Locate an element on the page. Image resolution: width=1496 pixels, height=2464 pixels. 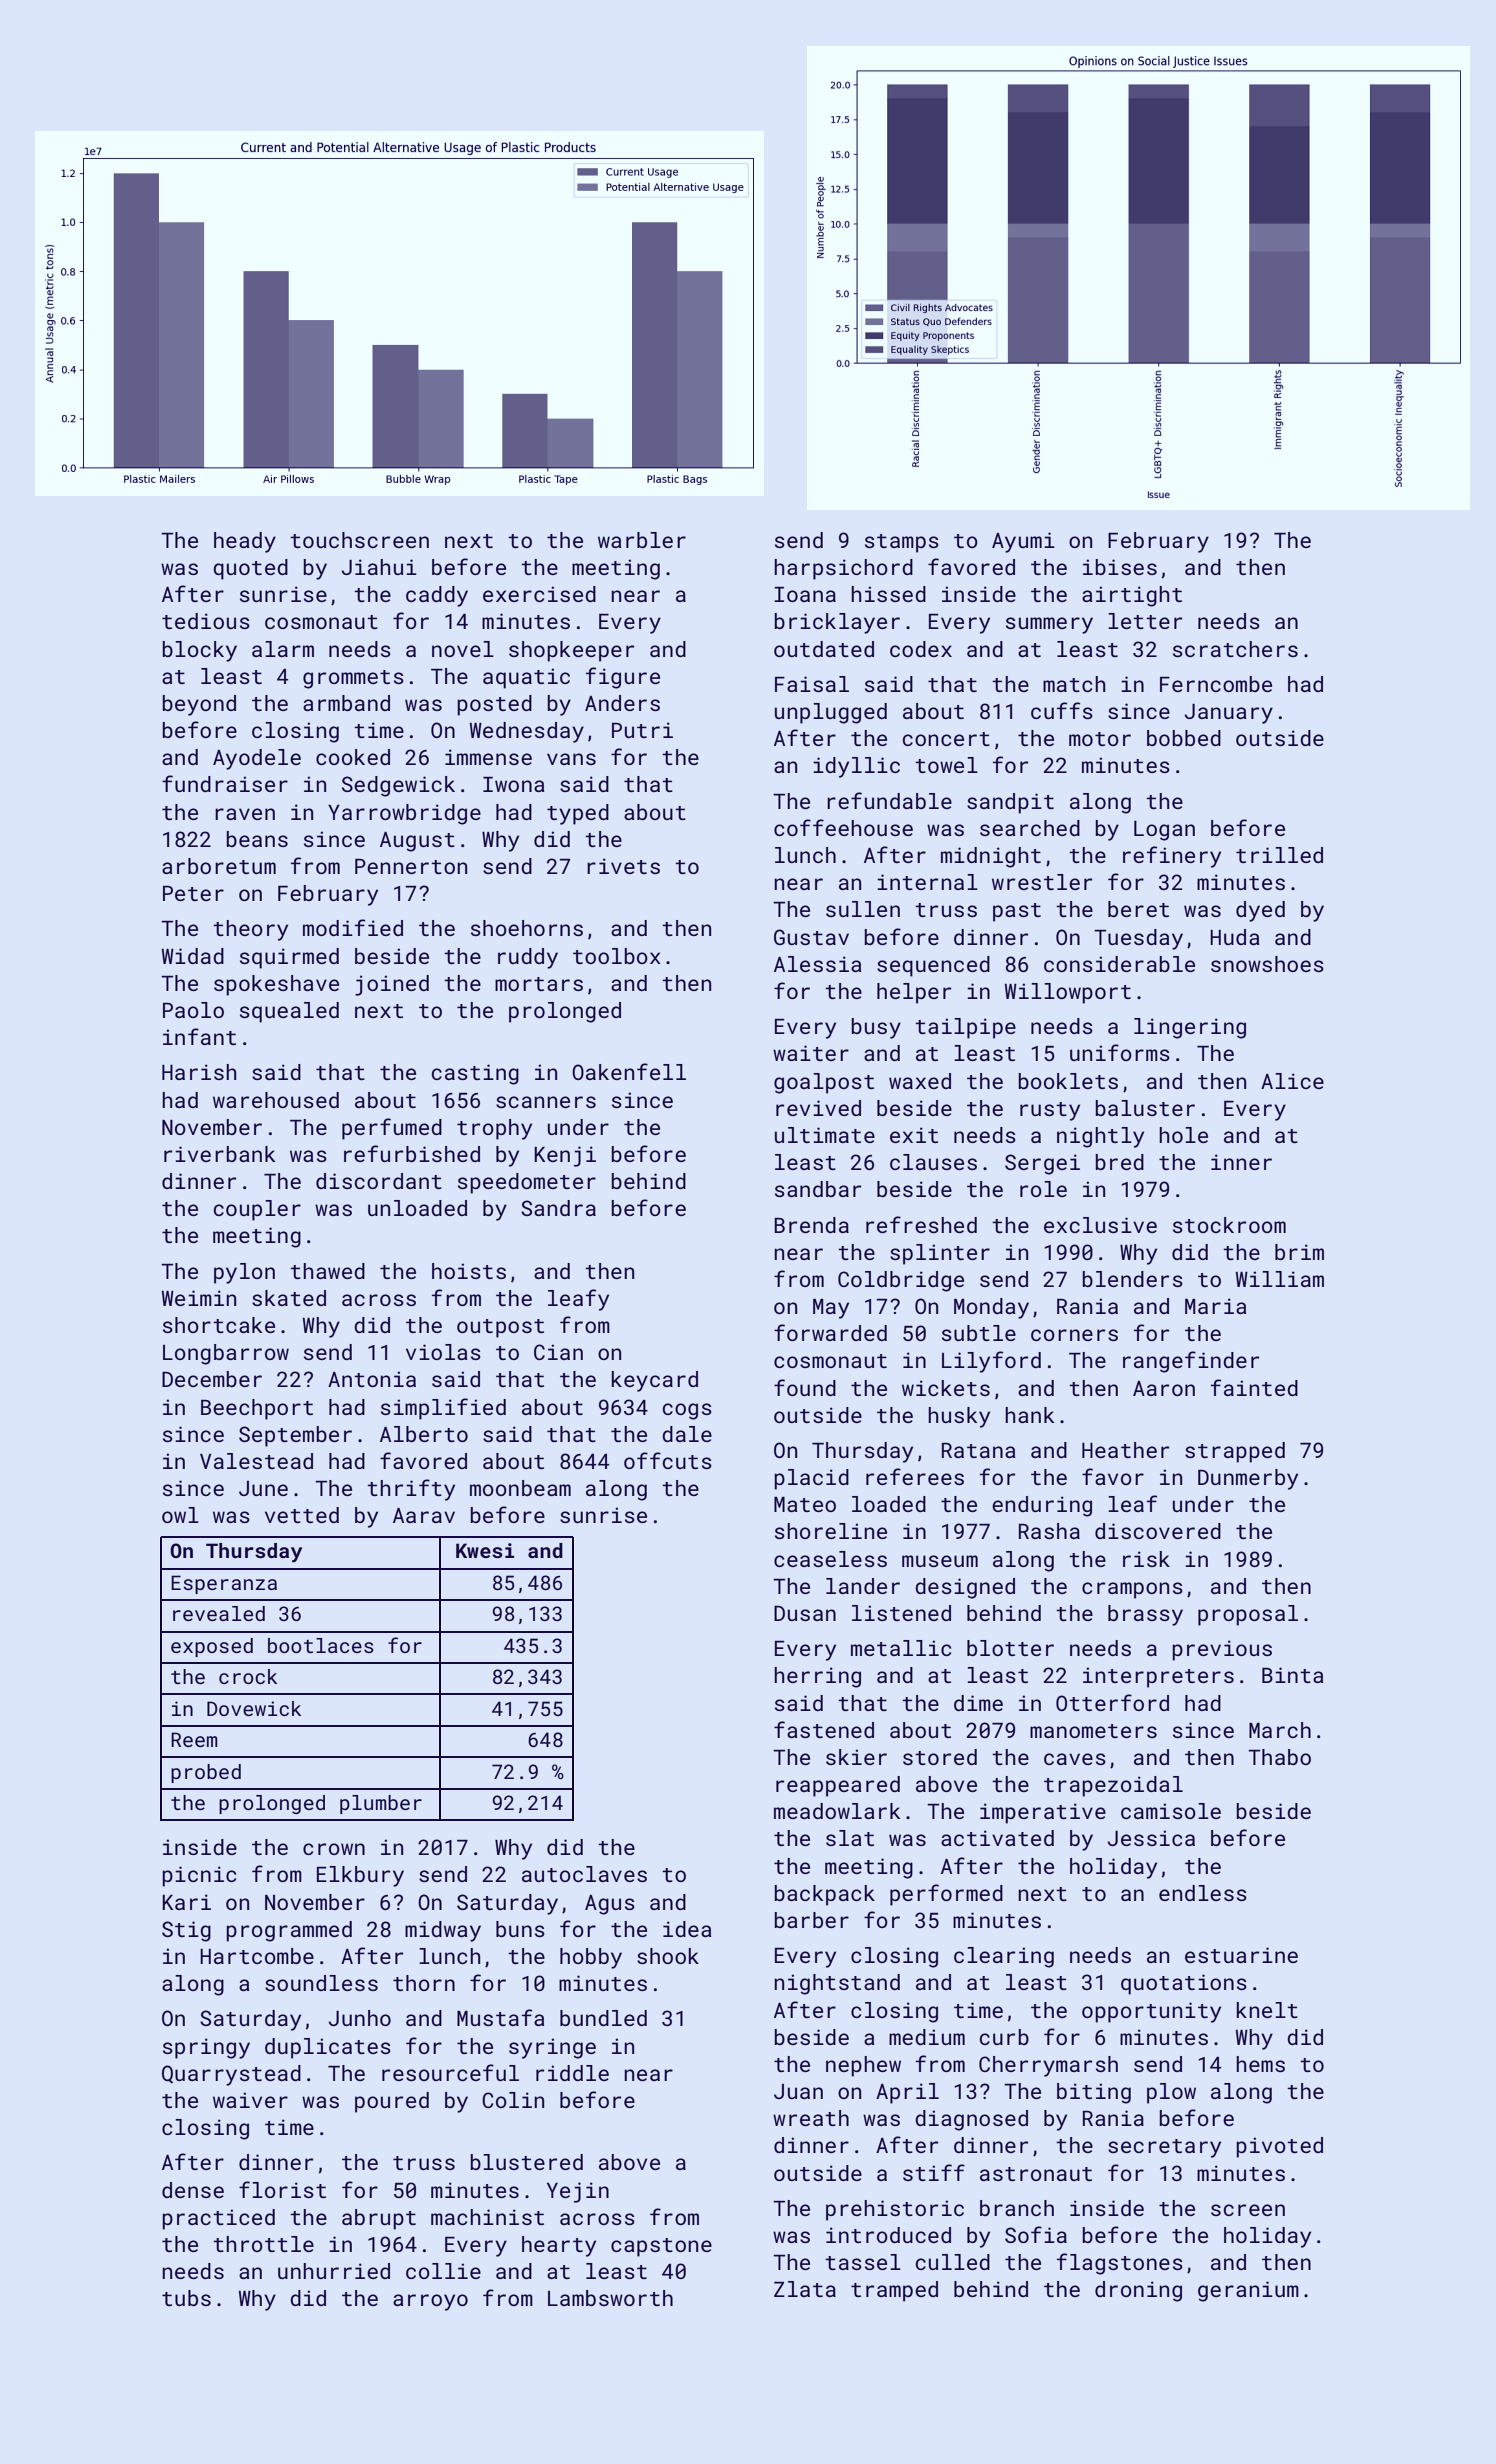
geranium is located at coordinates (1248, 2291).
